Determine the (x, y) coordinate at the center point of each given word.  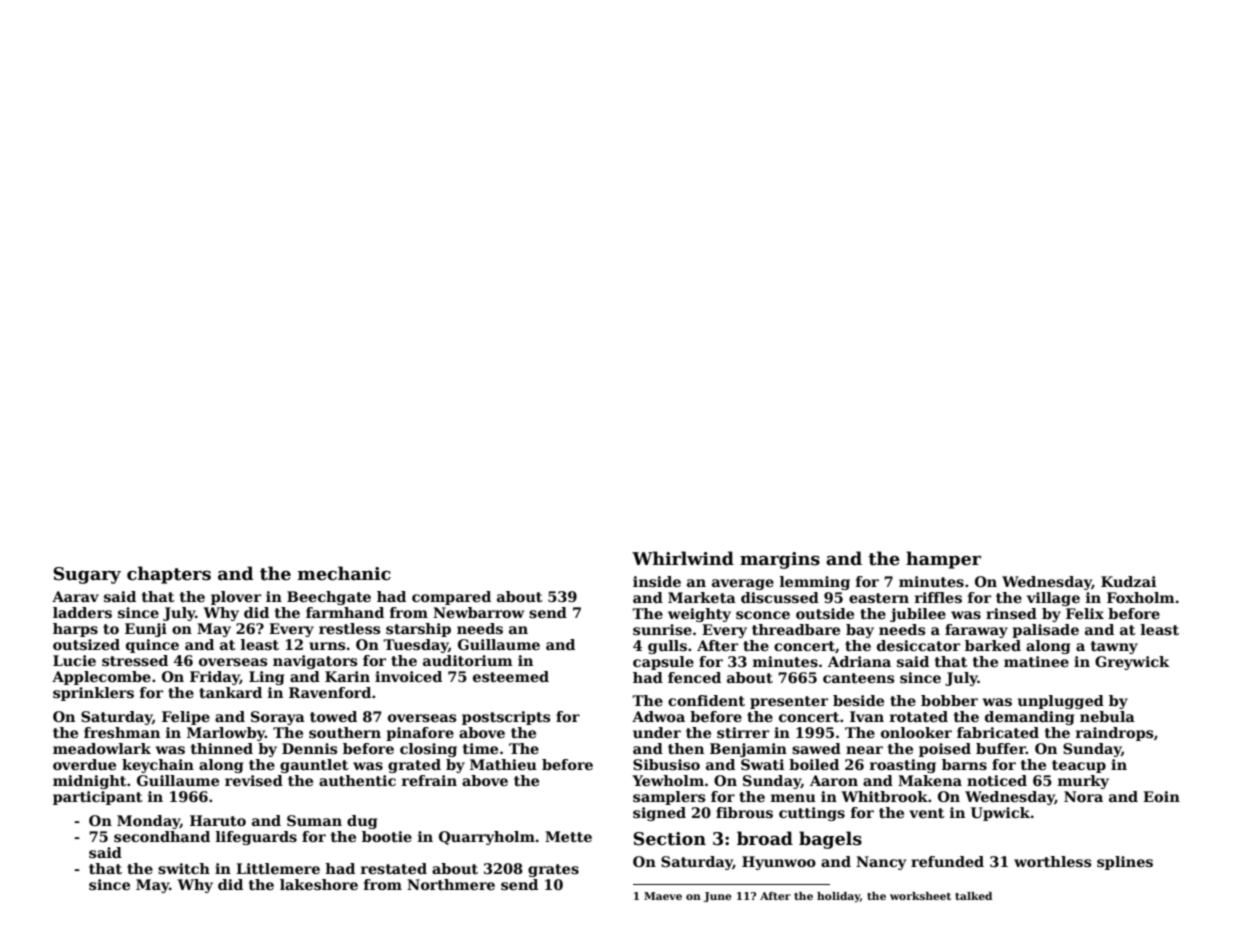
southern (345, 732)
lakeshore (319, 884)
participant (98, 798)
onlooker (916, 732)
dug (362, 822)
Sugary (87, 575)
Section (669, 839)
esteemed (511, 676)
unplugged (1061, 702)
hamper (943, 560)
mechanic (344, 573)
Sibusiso (666, 764)
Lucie (74, 660)
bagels (830, 840)
